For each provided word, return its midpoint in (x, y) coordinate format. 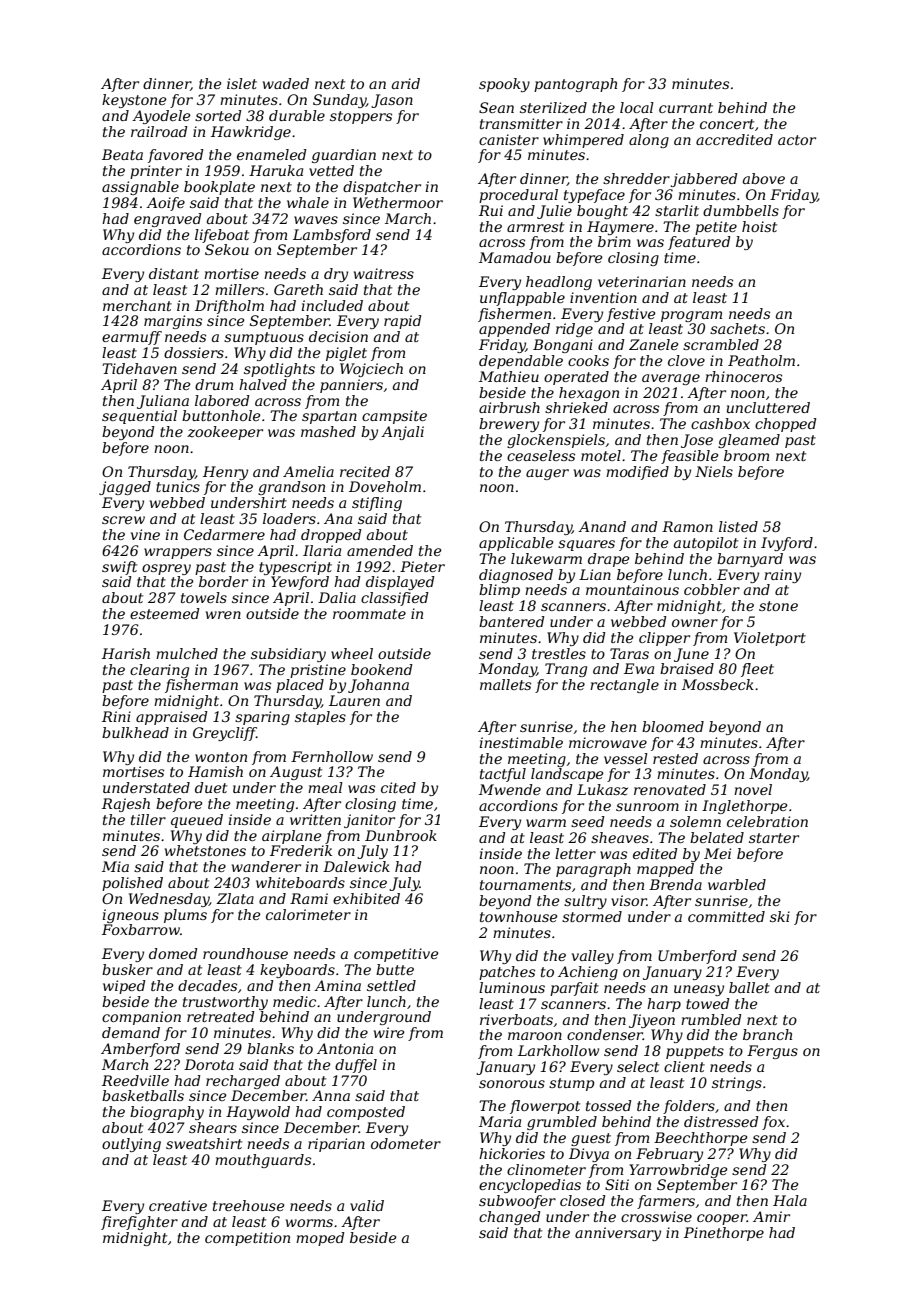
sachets (737, 328)
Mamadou (515, 257)
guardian (344, 156)
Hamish (215, 771)
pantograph (575, 85)
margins (173, 322)
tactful (503, 775)
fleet (757, 670)
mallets (505, 684)
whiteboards (300, 882)
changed (510, 1218)
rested (675, 758)
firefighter (139, 1223)
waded (286, 83)
